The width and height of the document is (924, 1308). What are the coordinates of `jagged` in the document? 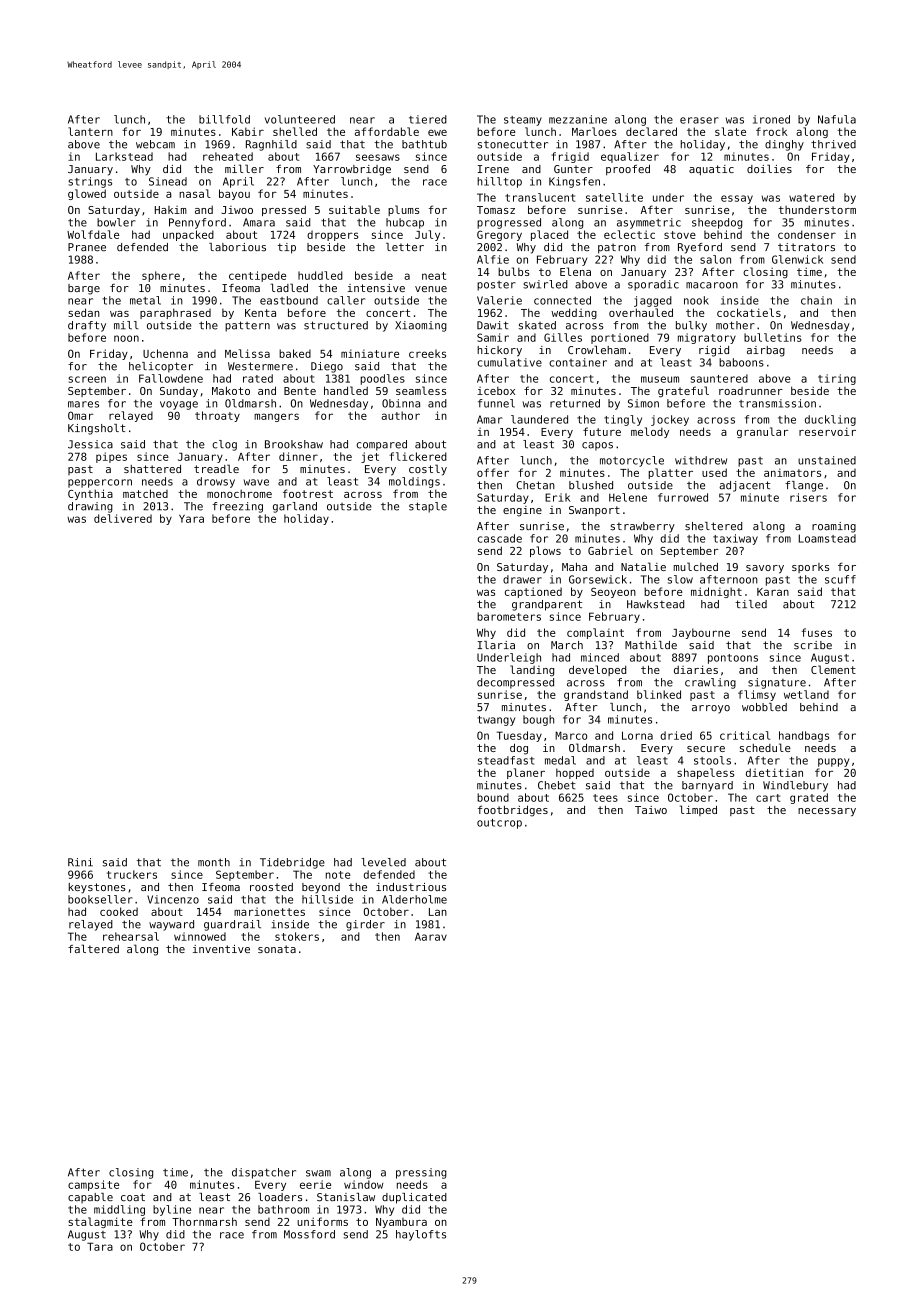 It's located at (653, 301).
